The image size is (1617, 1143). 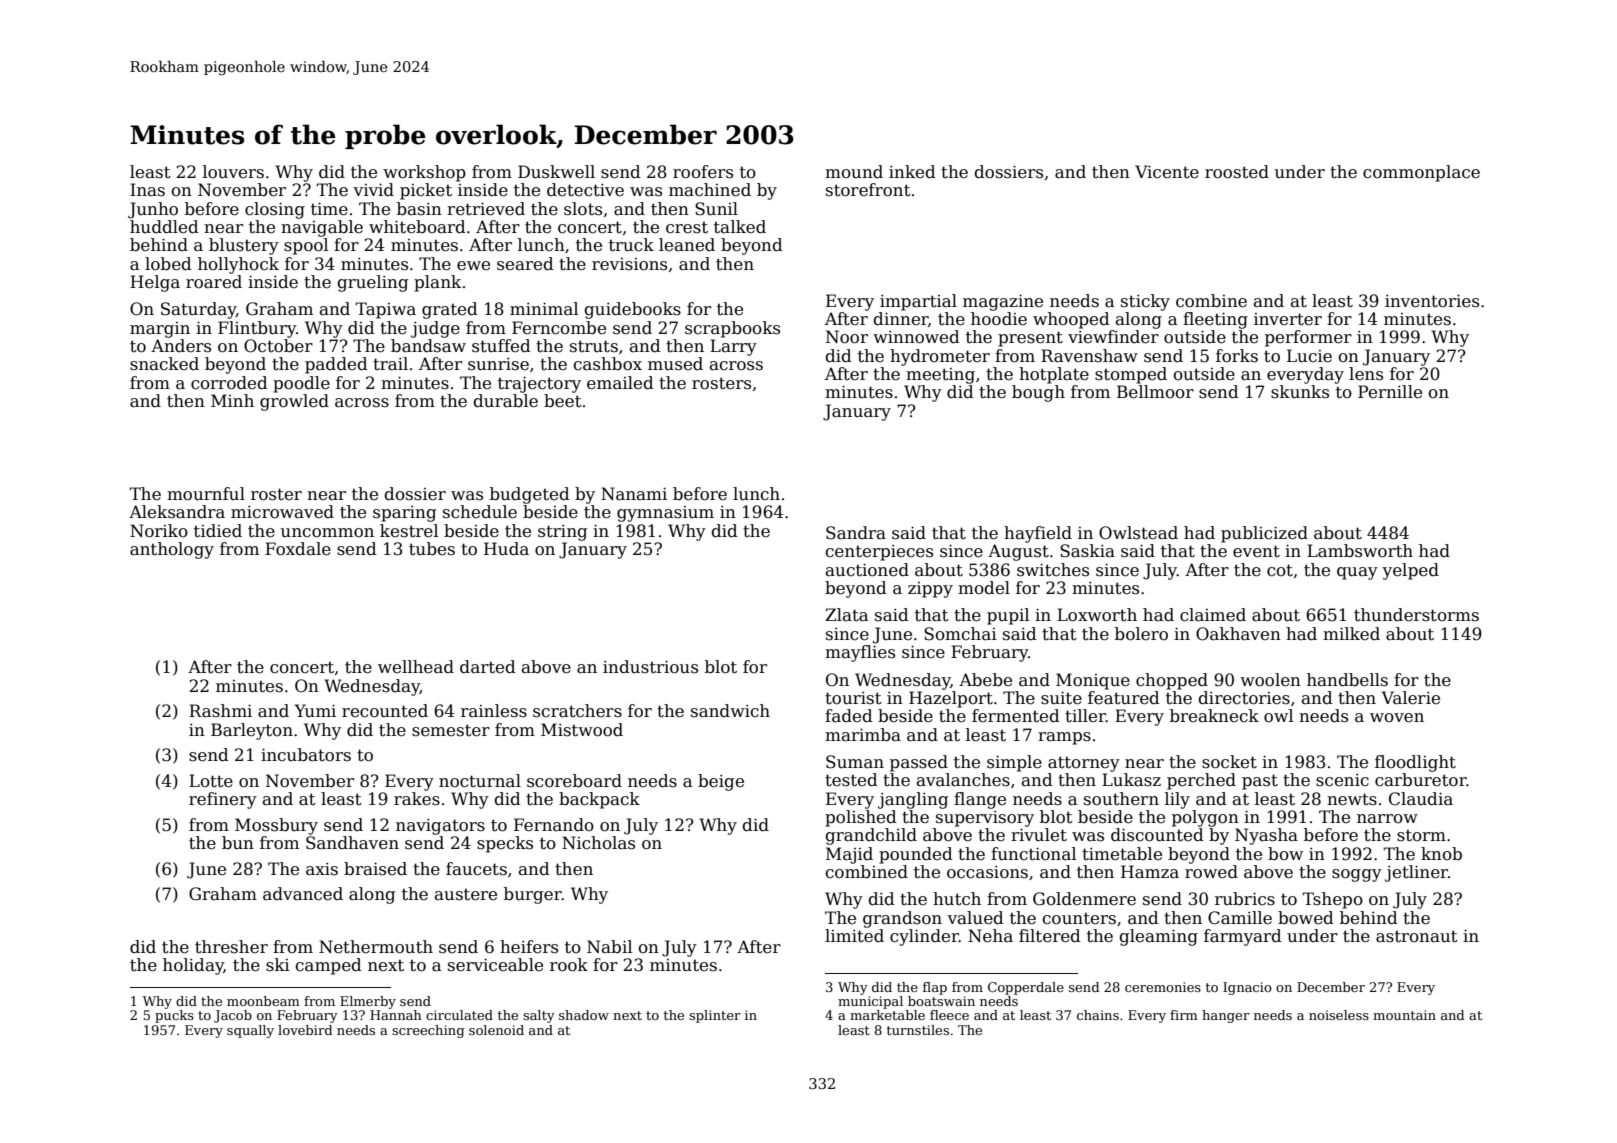 I want to click on gleaming, so click(x=1159, y=937).
